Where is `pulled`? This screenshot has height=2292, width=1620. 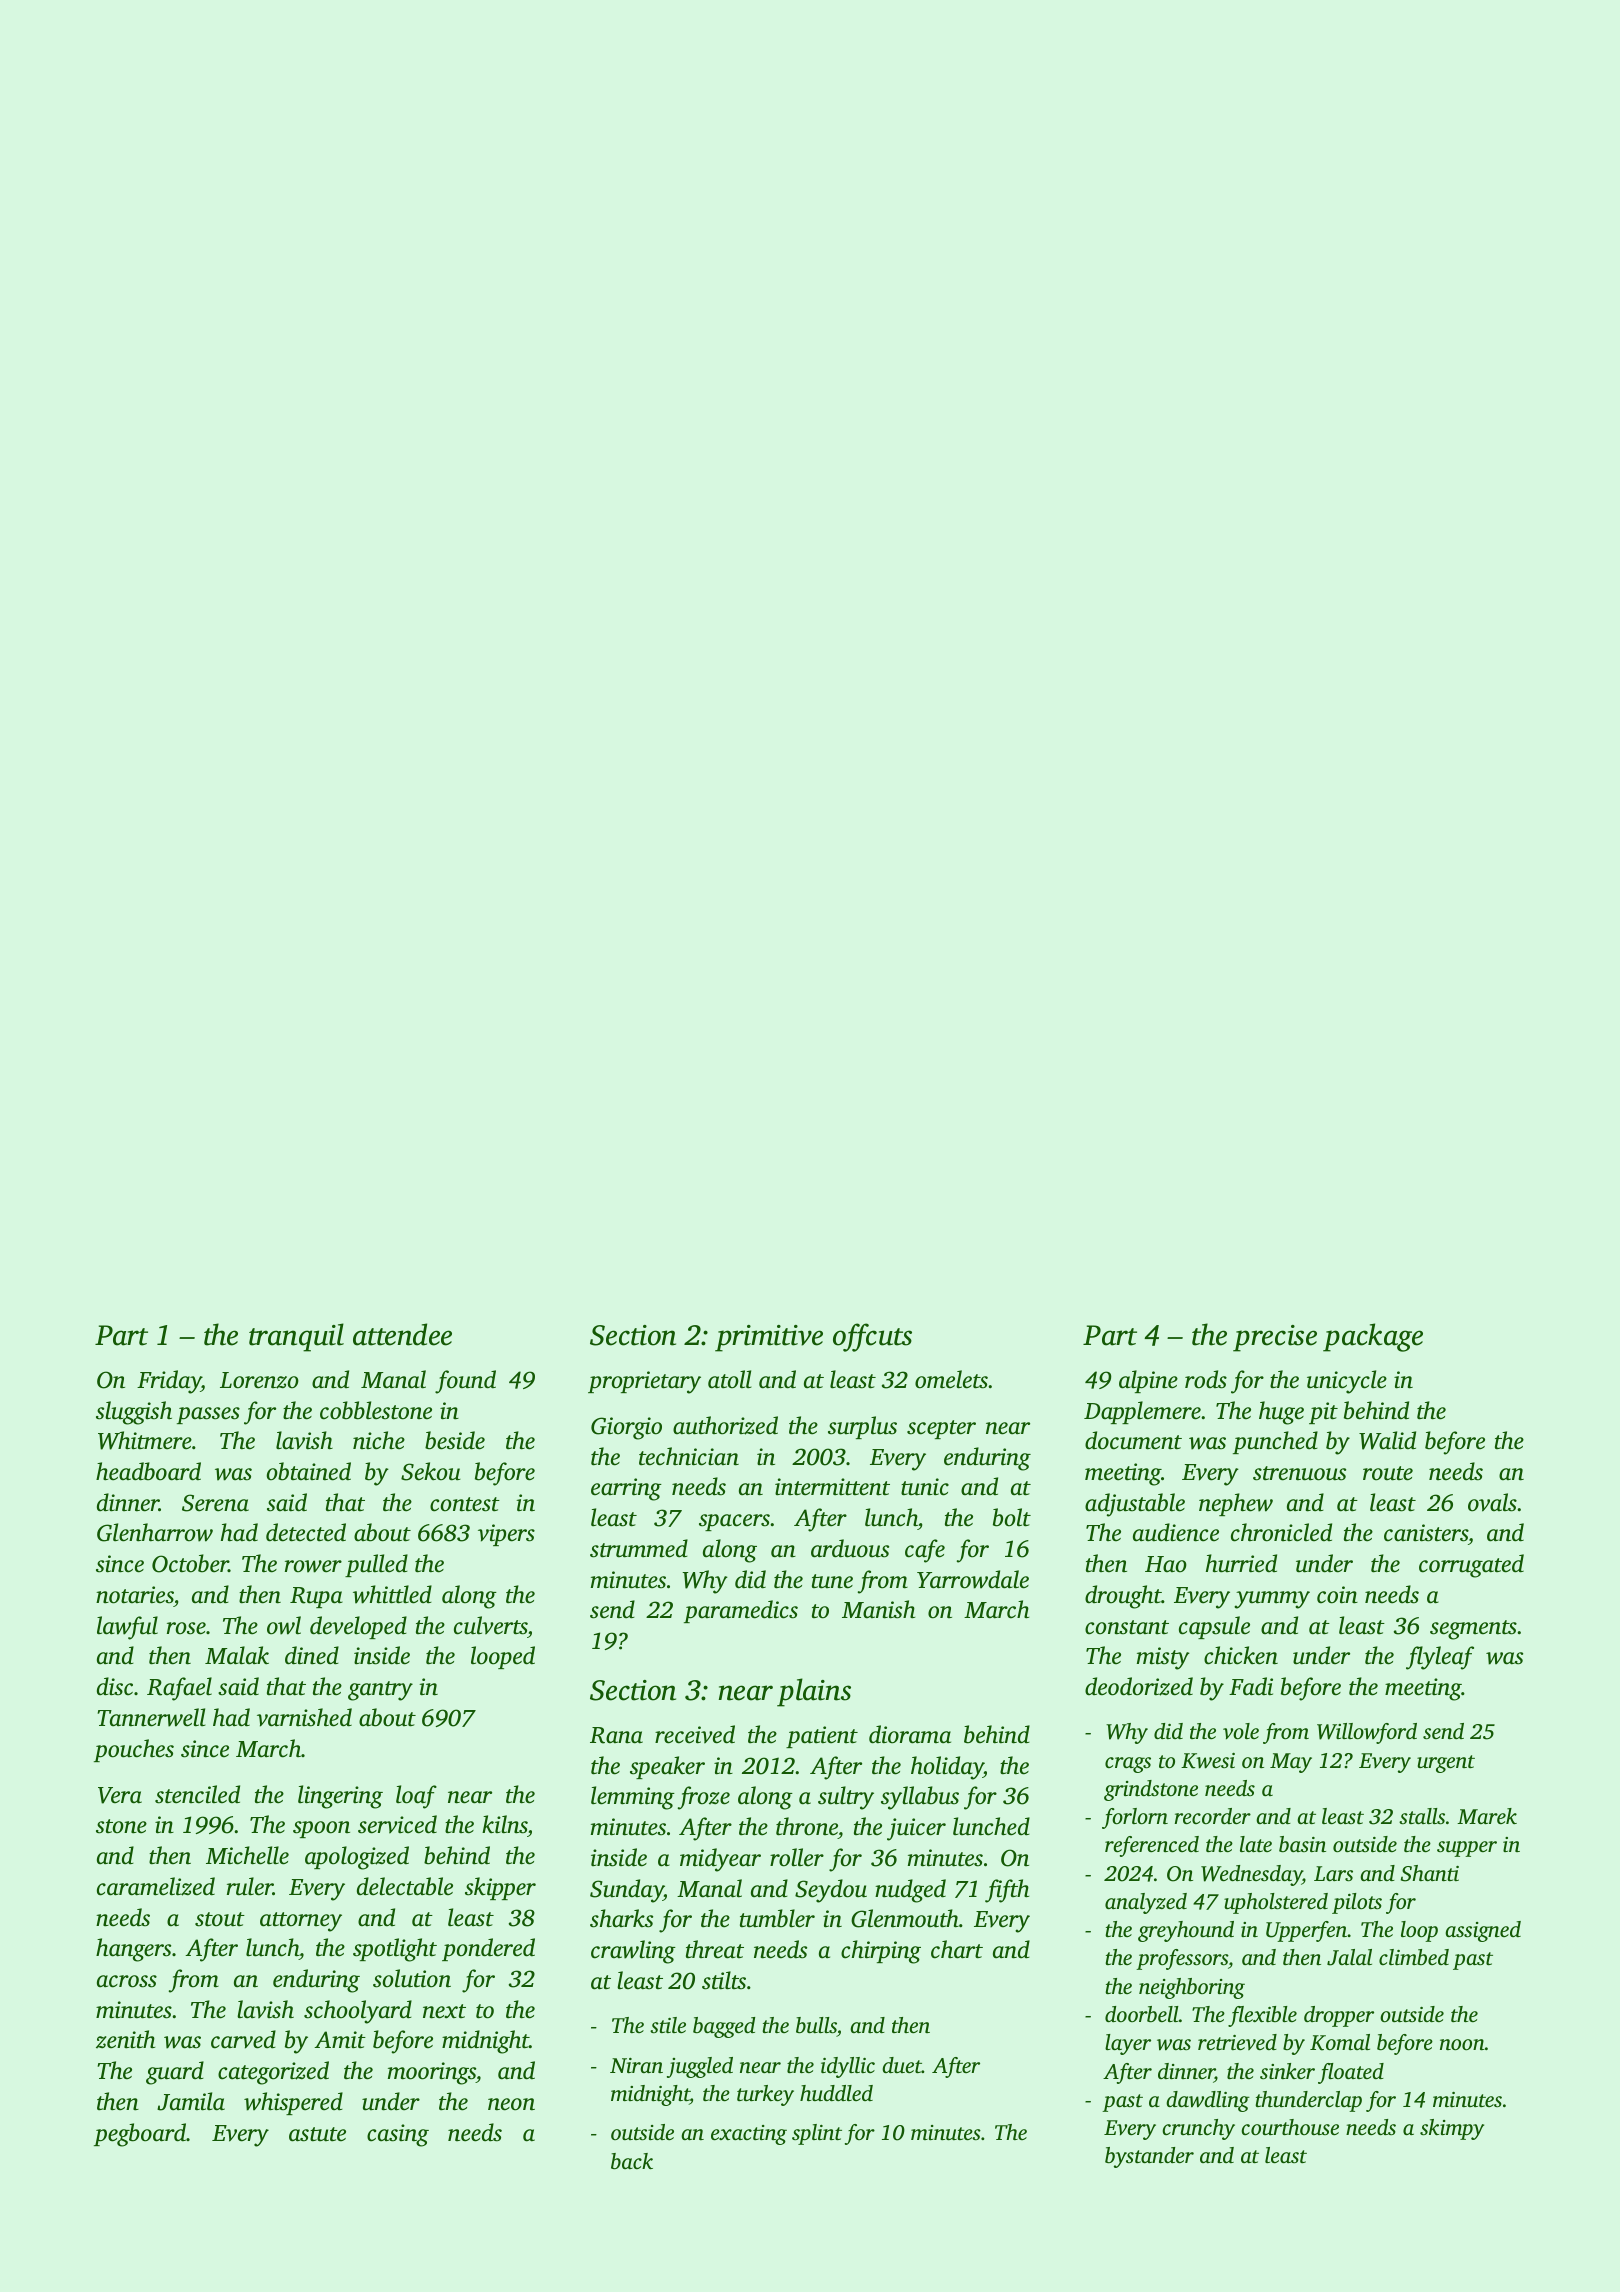 pulled is located at coordinates (376, 1565).
